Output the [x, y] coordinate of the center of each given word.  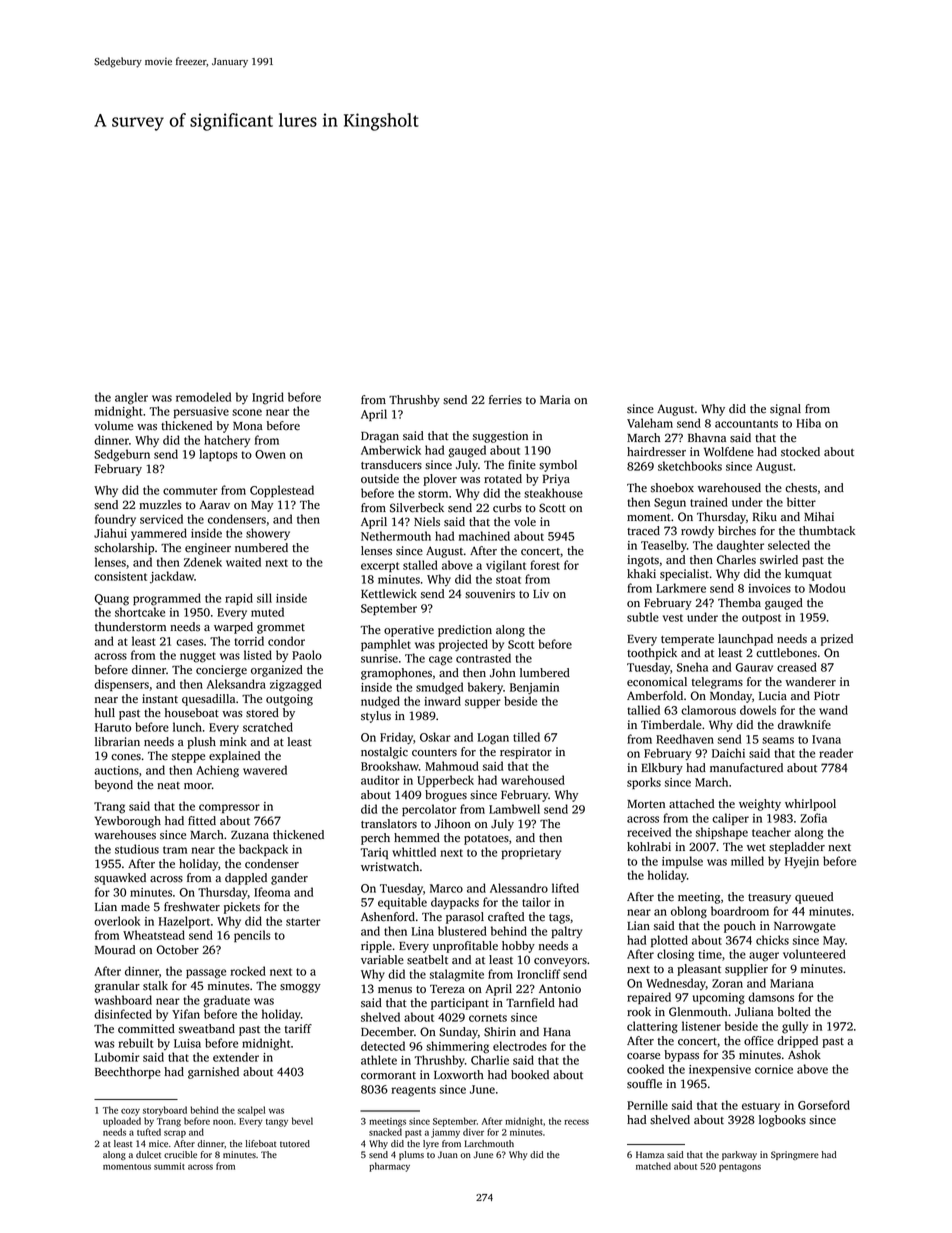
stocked [800, 452]
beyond [114, 786]
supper [483, 703]
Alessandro [519, 888]
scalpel [251, 1111]
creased [797, 667]
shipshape [722, 833]
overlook [117, 921]
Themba [739, 603]
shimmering [457, 1047]
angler [131, 398]
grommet [281, 629]
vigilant [506, 566]
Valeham [650, 423]
